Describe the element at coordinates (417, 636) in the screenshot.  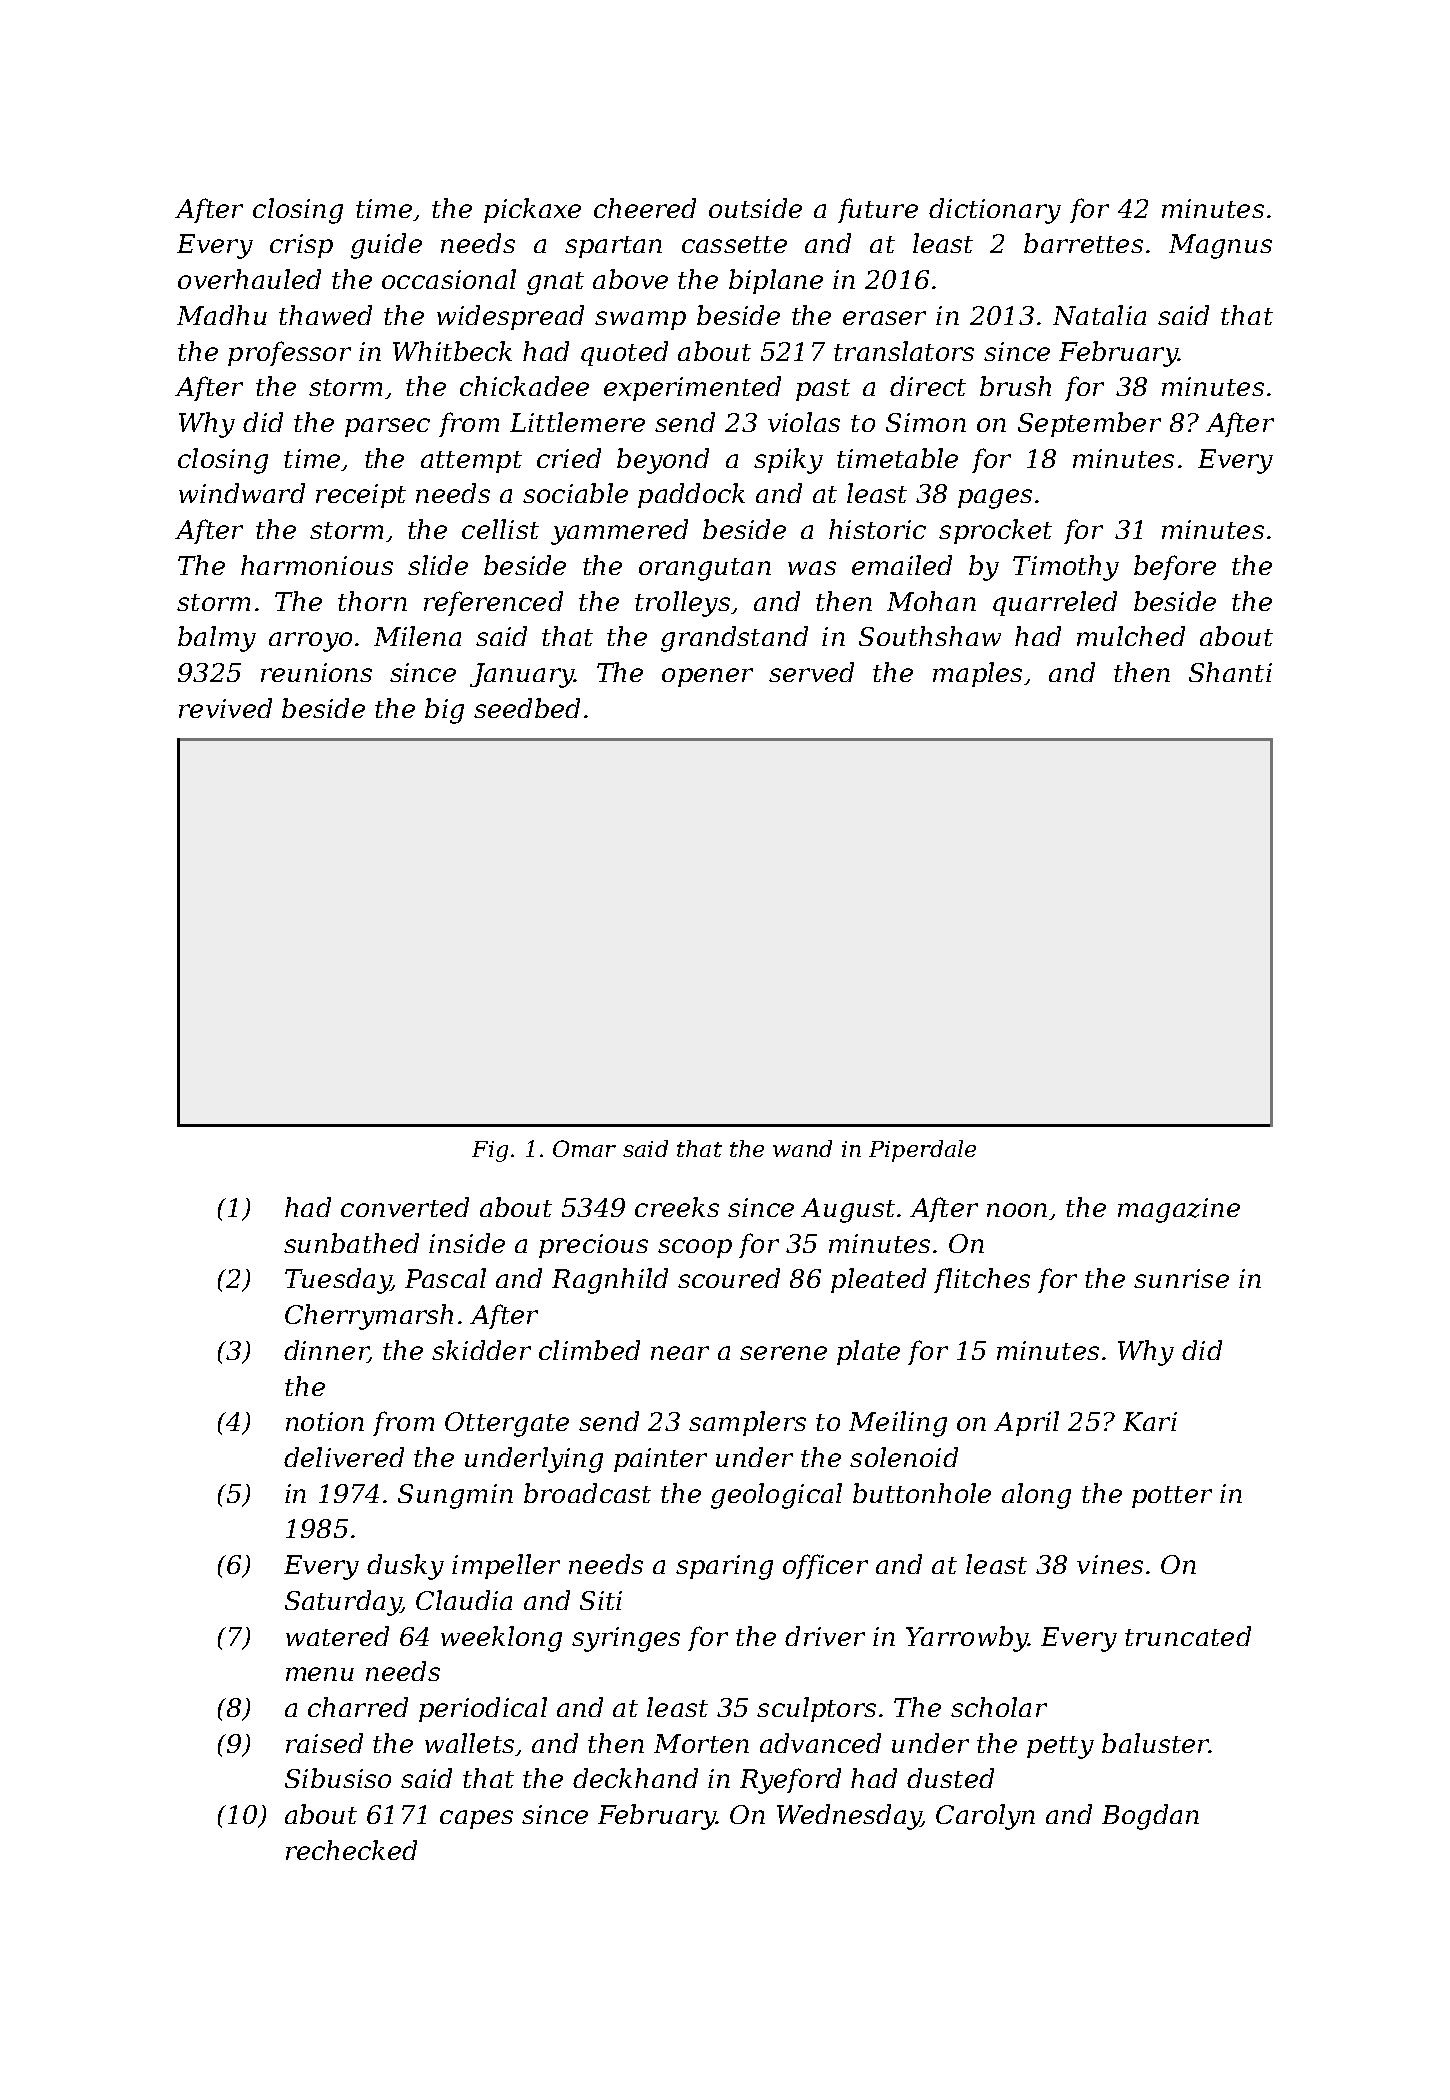
I see `Milena` at that location.
